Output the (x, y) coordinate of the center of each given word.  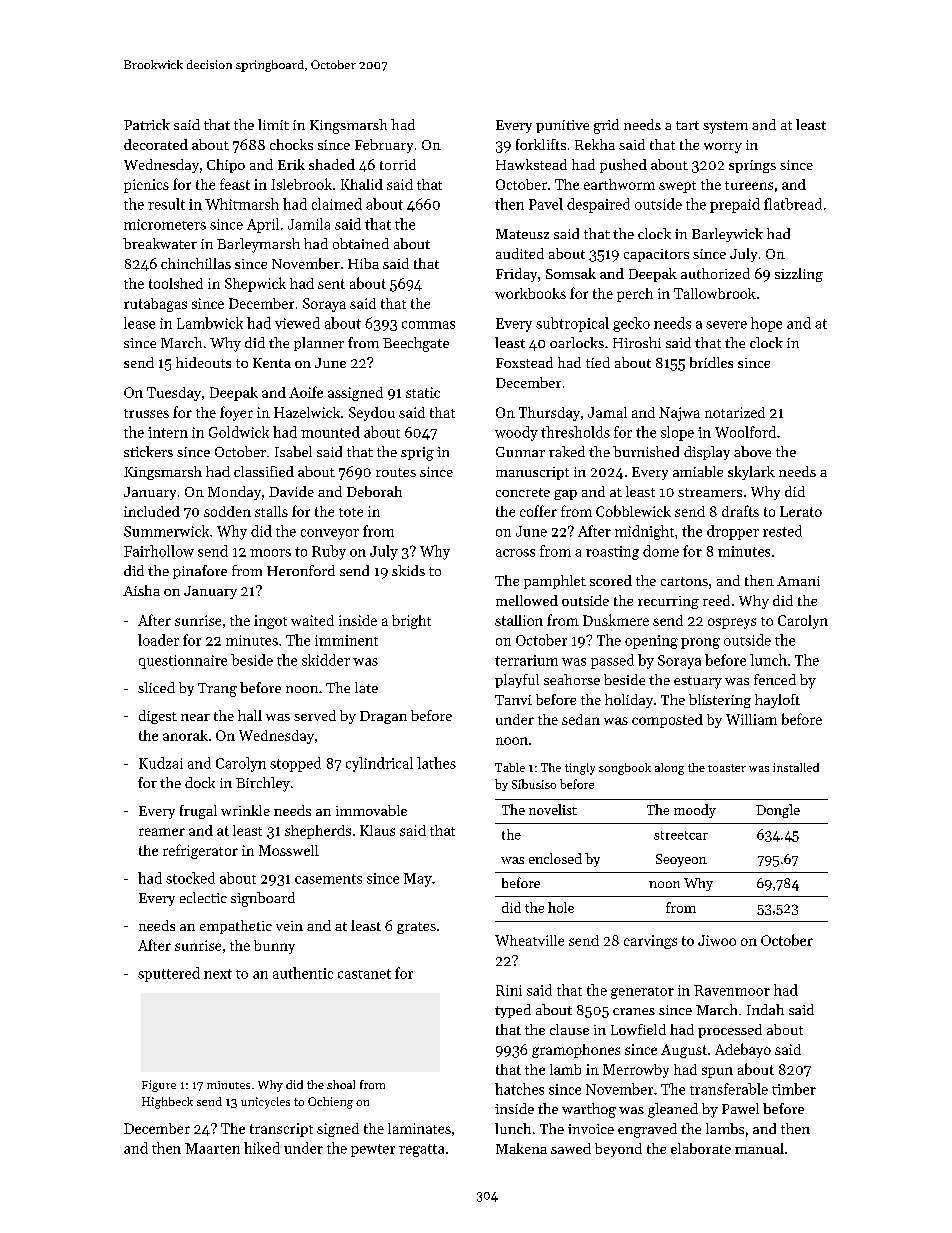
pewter (373, 1150)
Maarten (212, 1148)
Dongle (778, 811)
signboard (263, 899)
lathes (436, 763)
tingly (580, 769)
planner (319, 344)
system (725, 127)
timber (794, 1089)
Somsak (571, 273)
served (315, 715)
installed (796, 767)
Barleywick (727, 235)
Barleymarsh (258, 245)
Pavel (546, 204)
